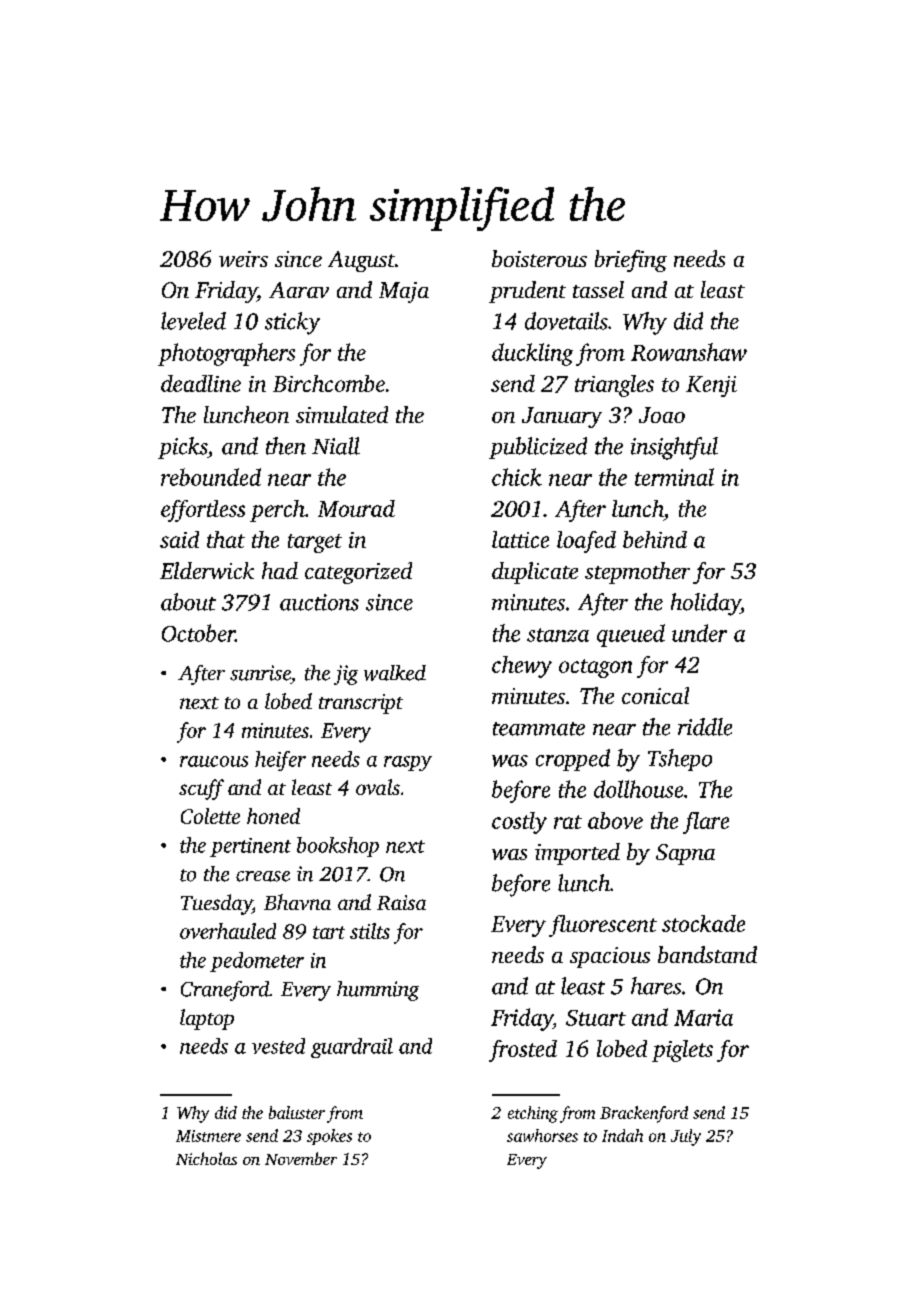  I want to click on walked, so click(395, 673).
